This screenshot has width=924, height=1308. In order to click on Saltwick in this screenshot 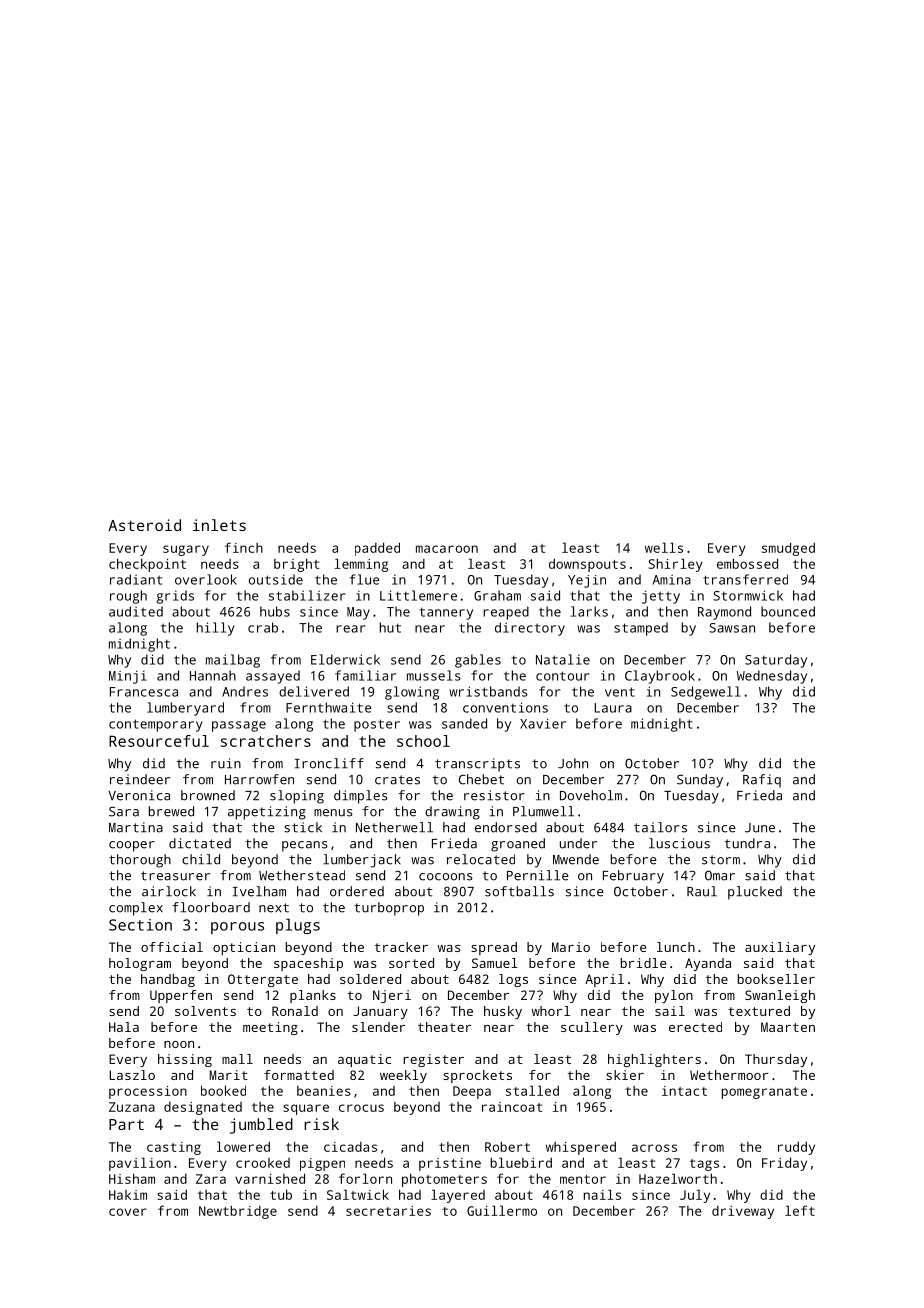, I will do `click(358, 1194)`.
